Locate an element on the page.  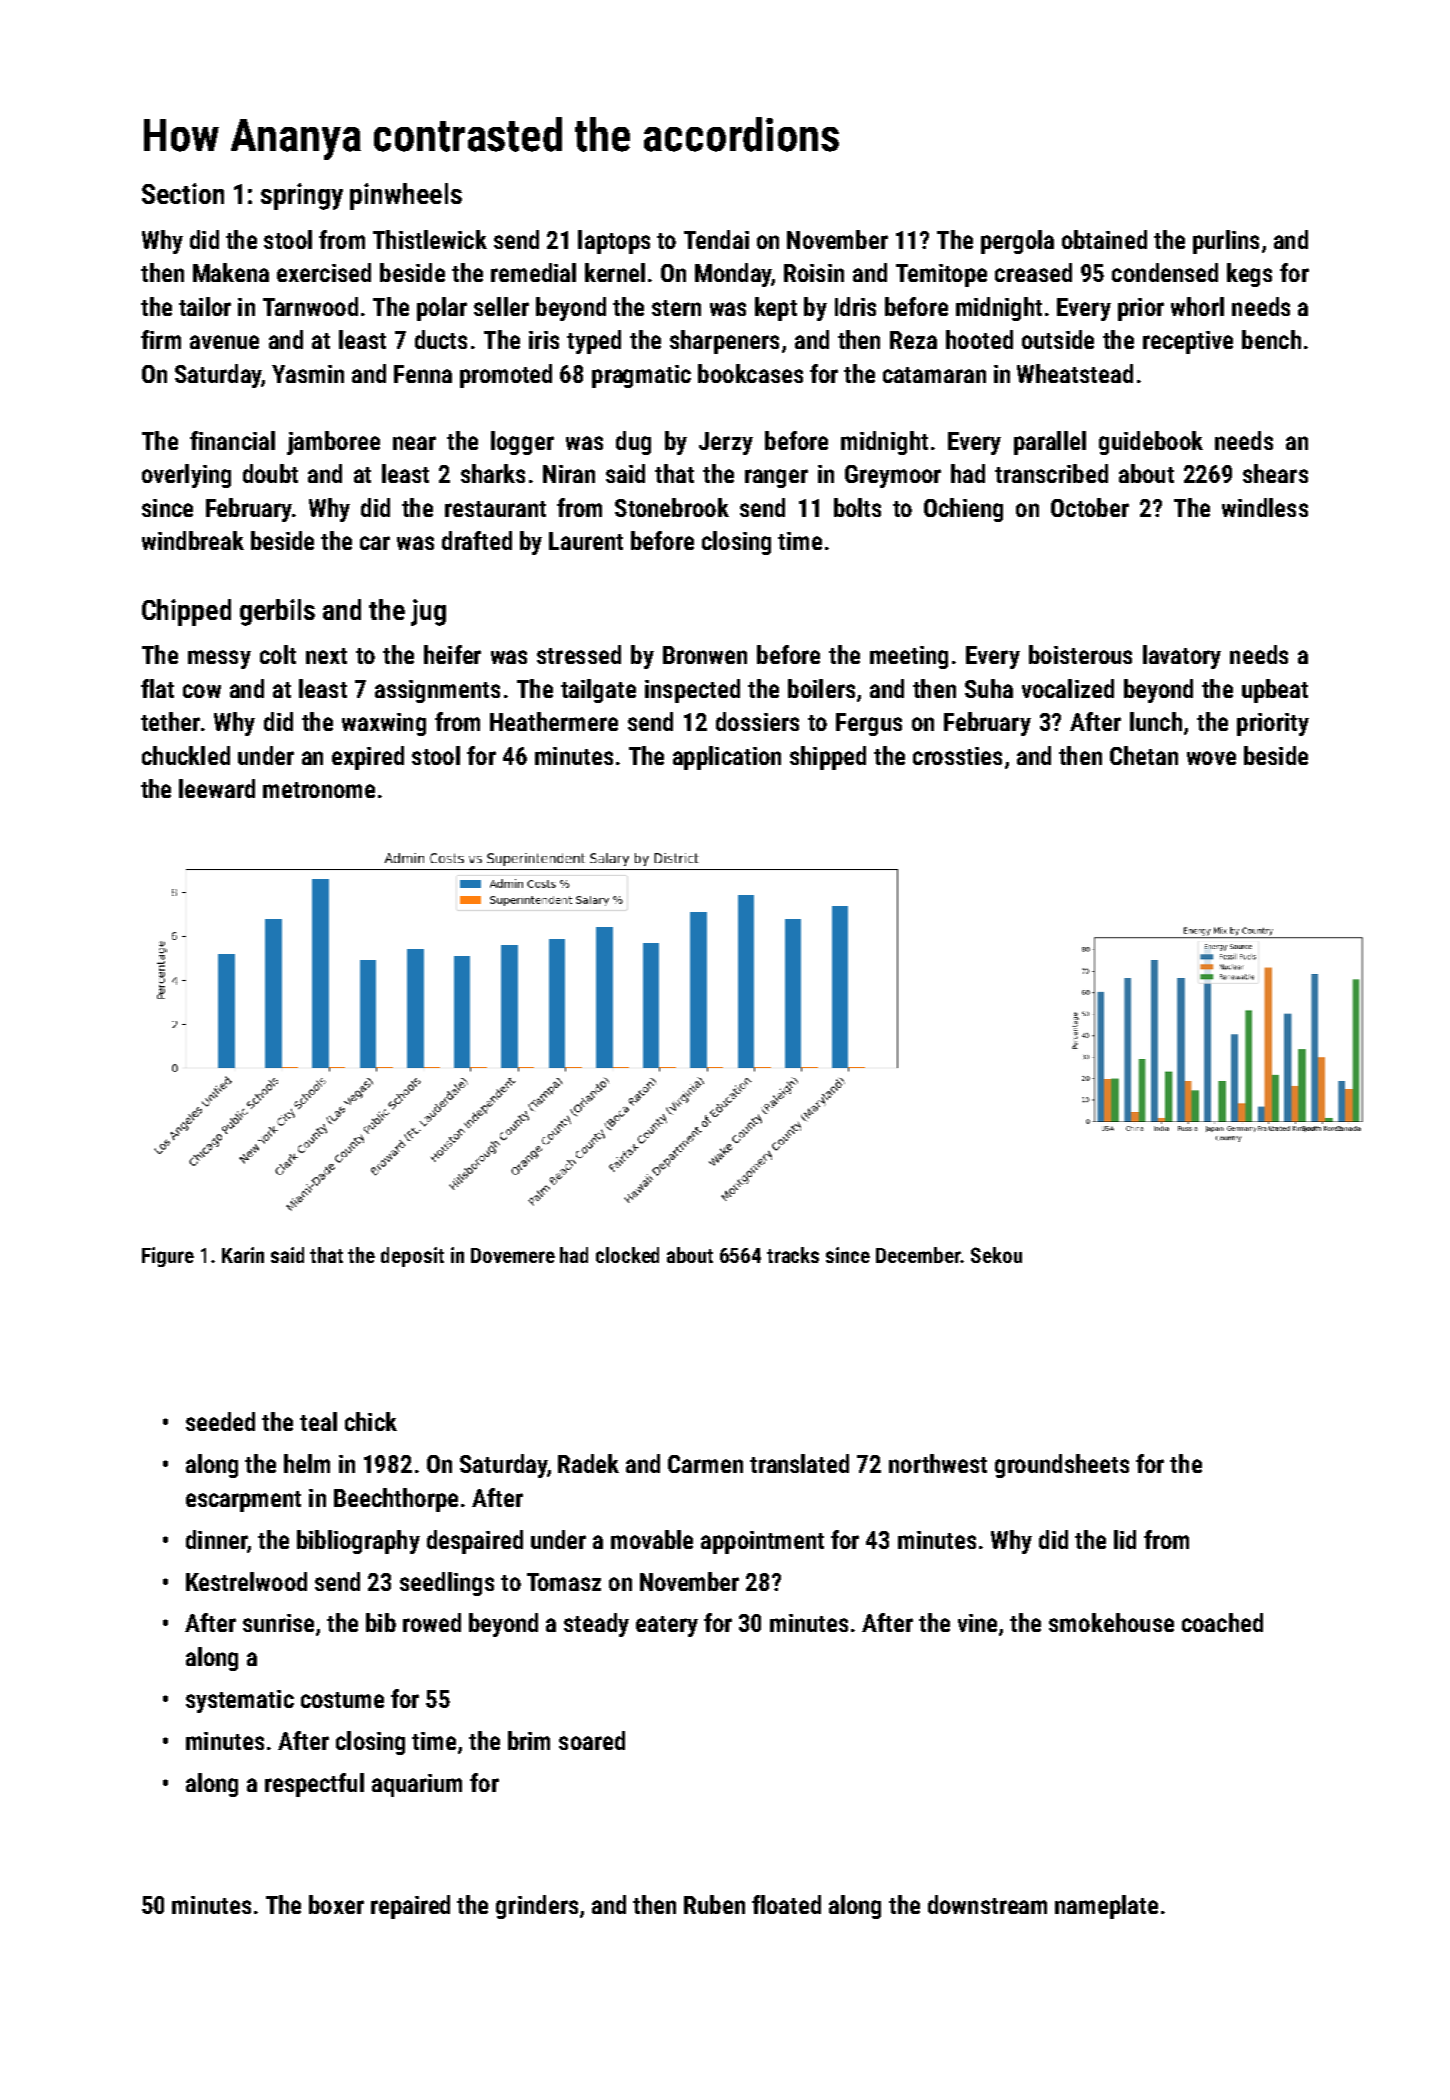
tracks is located at coordinates (793, 1255).
